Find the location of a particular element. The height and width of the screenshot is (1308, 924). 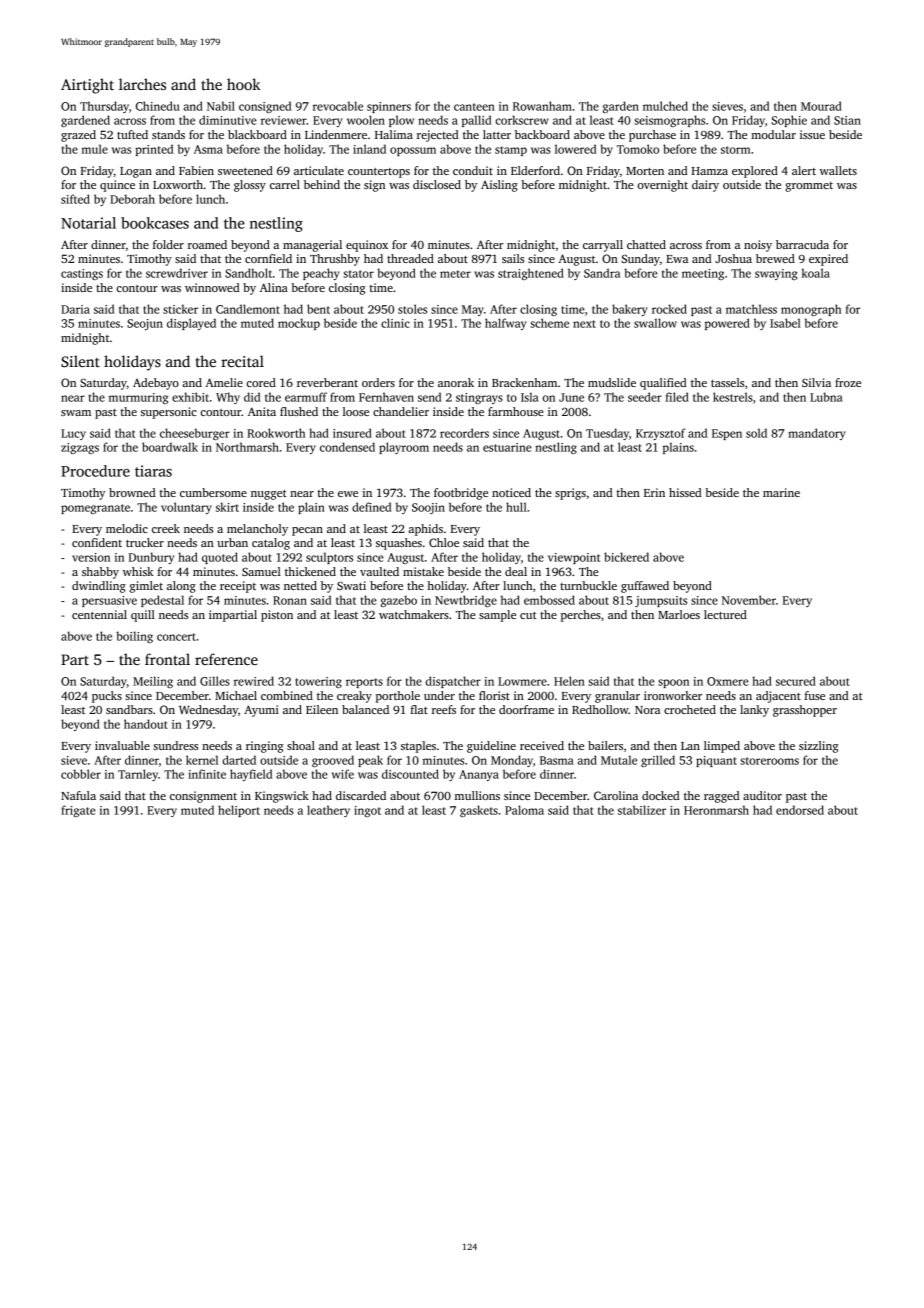

Mourad is located at coordinates (821, 106).
